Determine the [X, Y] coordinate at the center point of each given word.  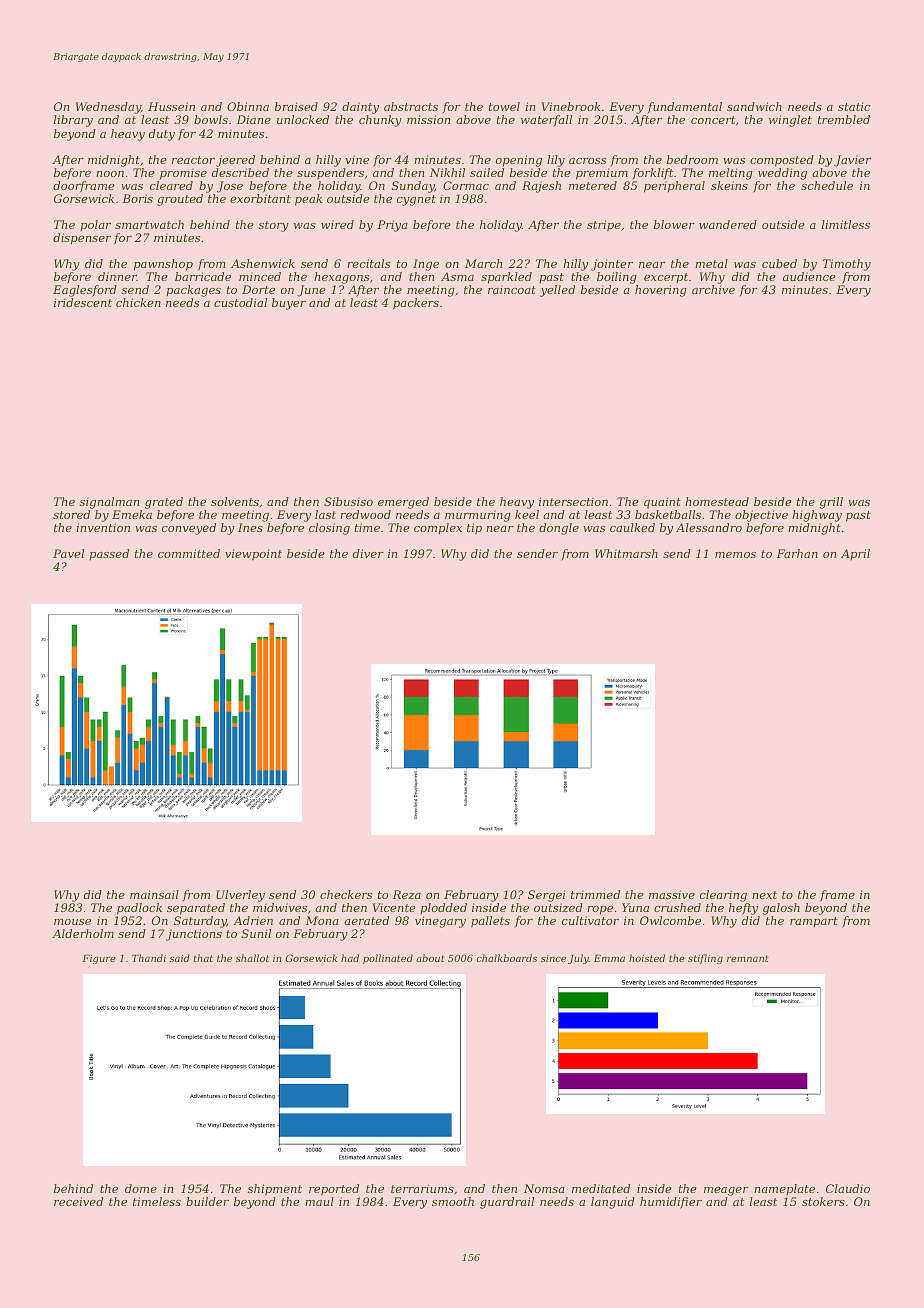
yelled [557, 291]
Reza [407, 894]
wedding [782, 174]
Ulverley [240, 896]
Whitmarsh [626, 553]
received [78, 1201]
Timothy [847, 265]
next [764, 895]
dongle [559, 529]
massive [672, 894]
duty [162, 135]
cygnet [416, 200]
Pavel [68, 553]
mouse [72, 922]
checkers [346, 894]
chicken [138, 302]
